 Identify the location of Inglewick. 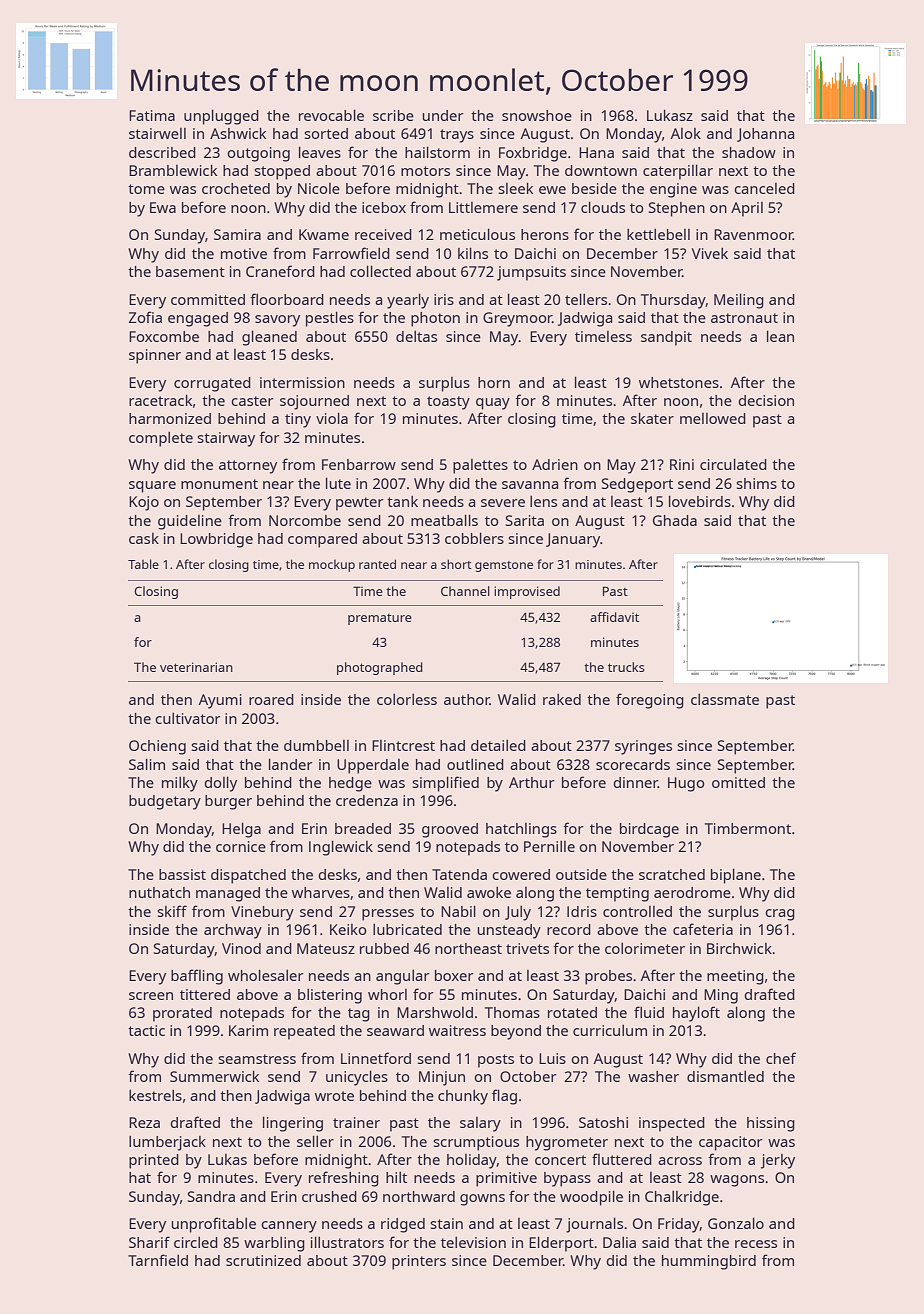
(341, 848).
